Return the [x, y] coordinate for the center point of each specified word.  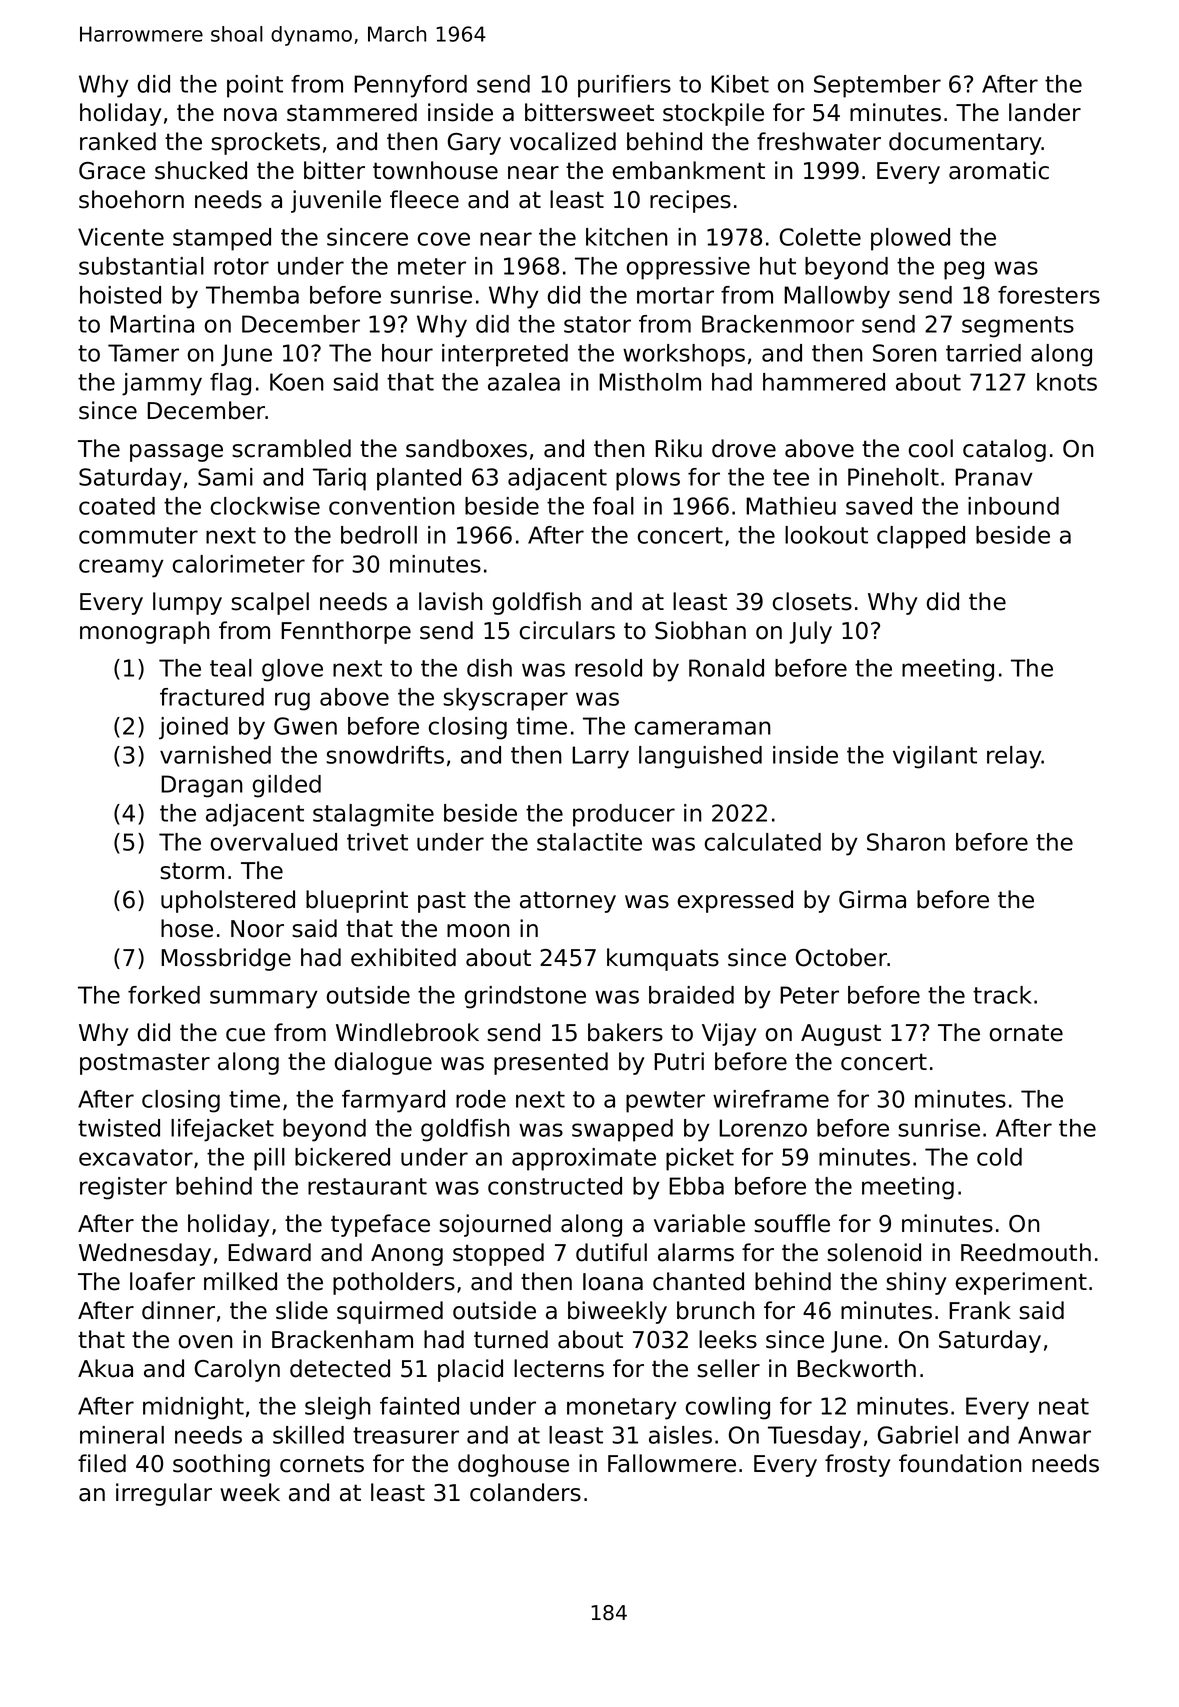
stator [597, 324]
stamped [222, 239]
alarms [696, 1252]
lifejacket [222, 1130]
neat [1064, 1406]
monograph [144, 632]
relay [1014, 757]
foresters [1049, 295]
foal [613, 506]
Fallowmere [672, 1463]
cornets [322, 1464]
